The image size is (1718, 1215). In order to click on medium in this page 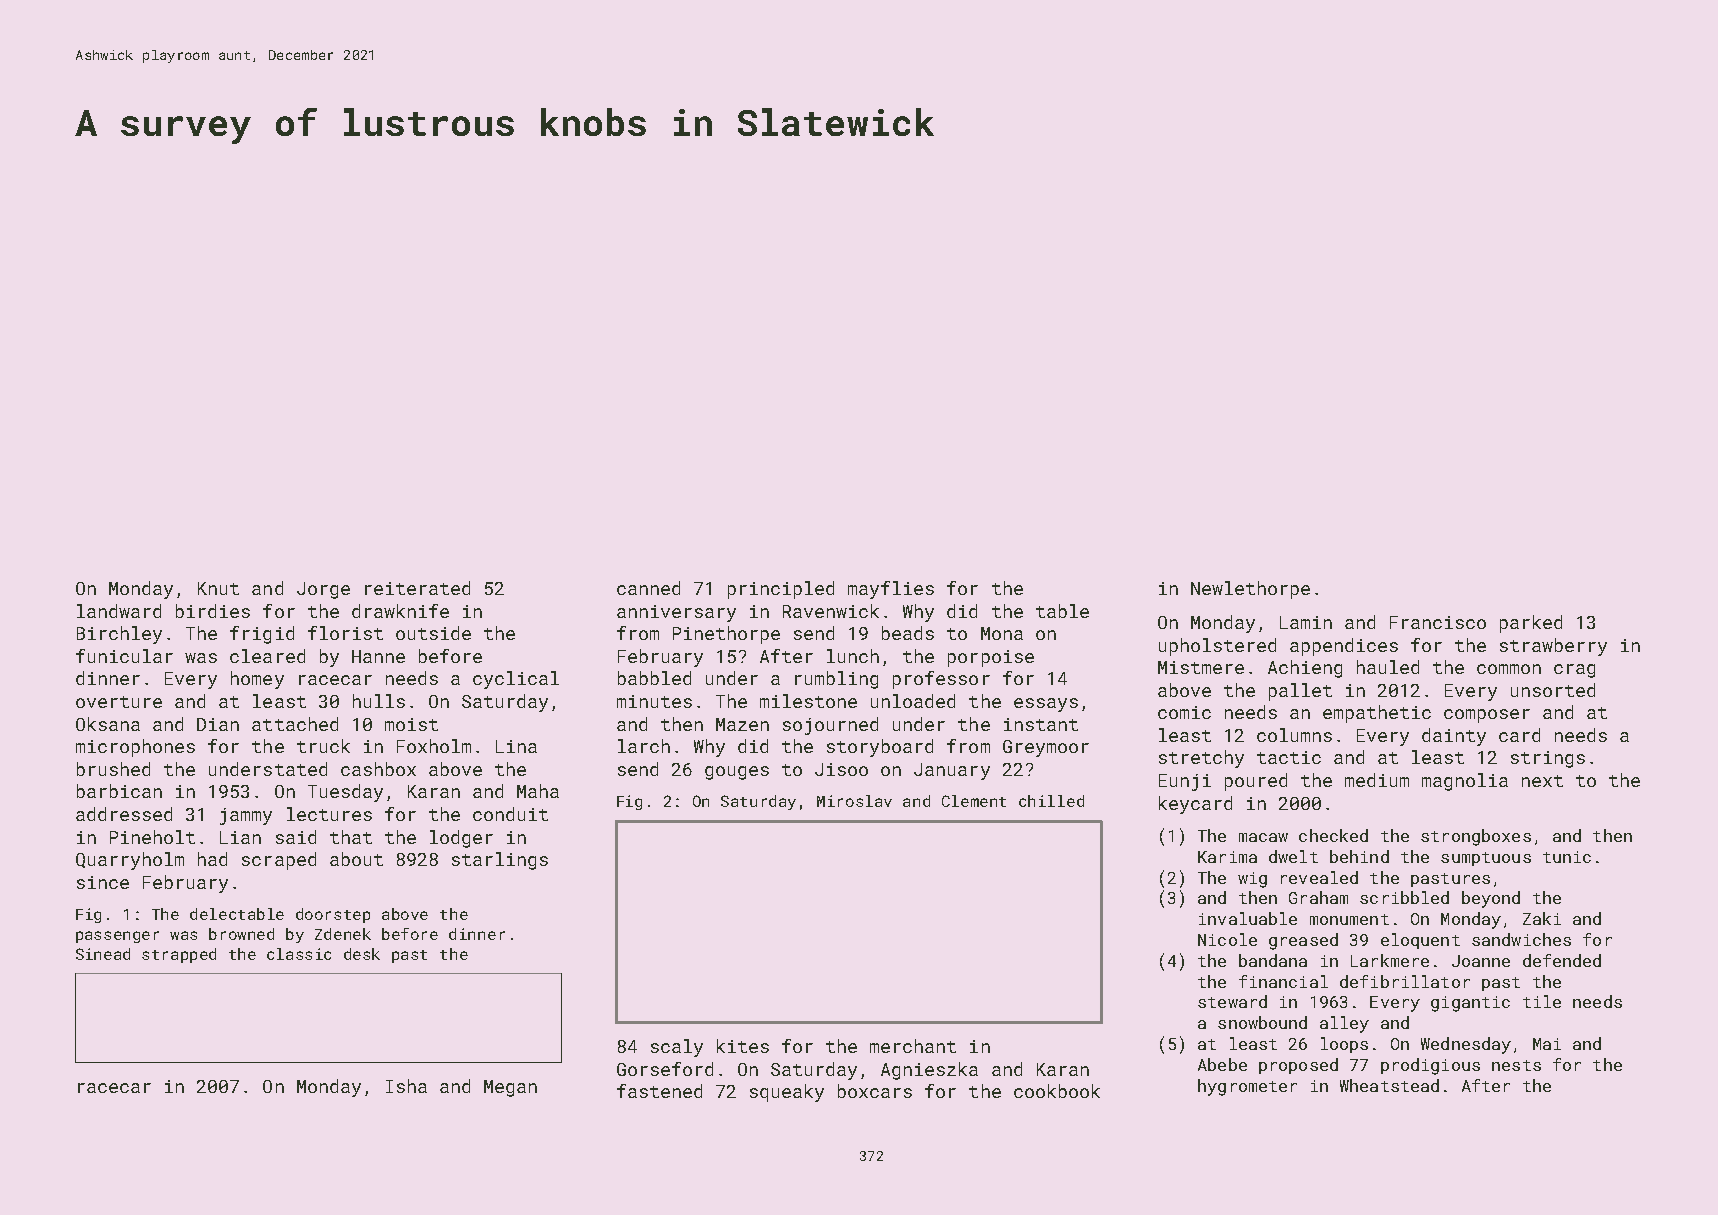, I will do `click(1377, 780)`.
